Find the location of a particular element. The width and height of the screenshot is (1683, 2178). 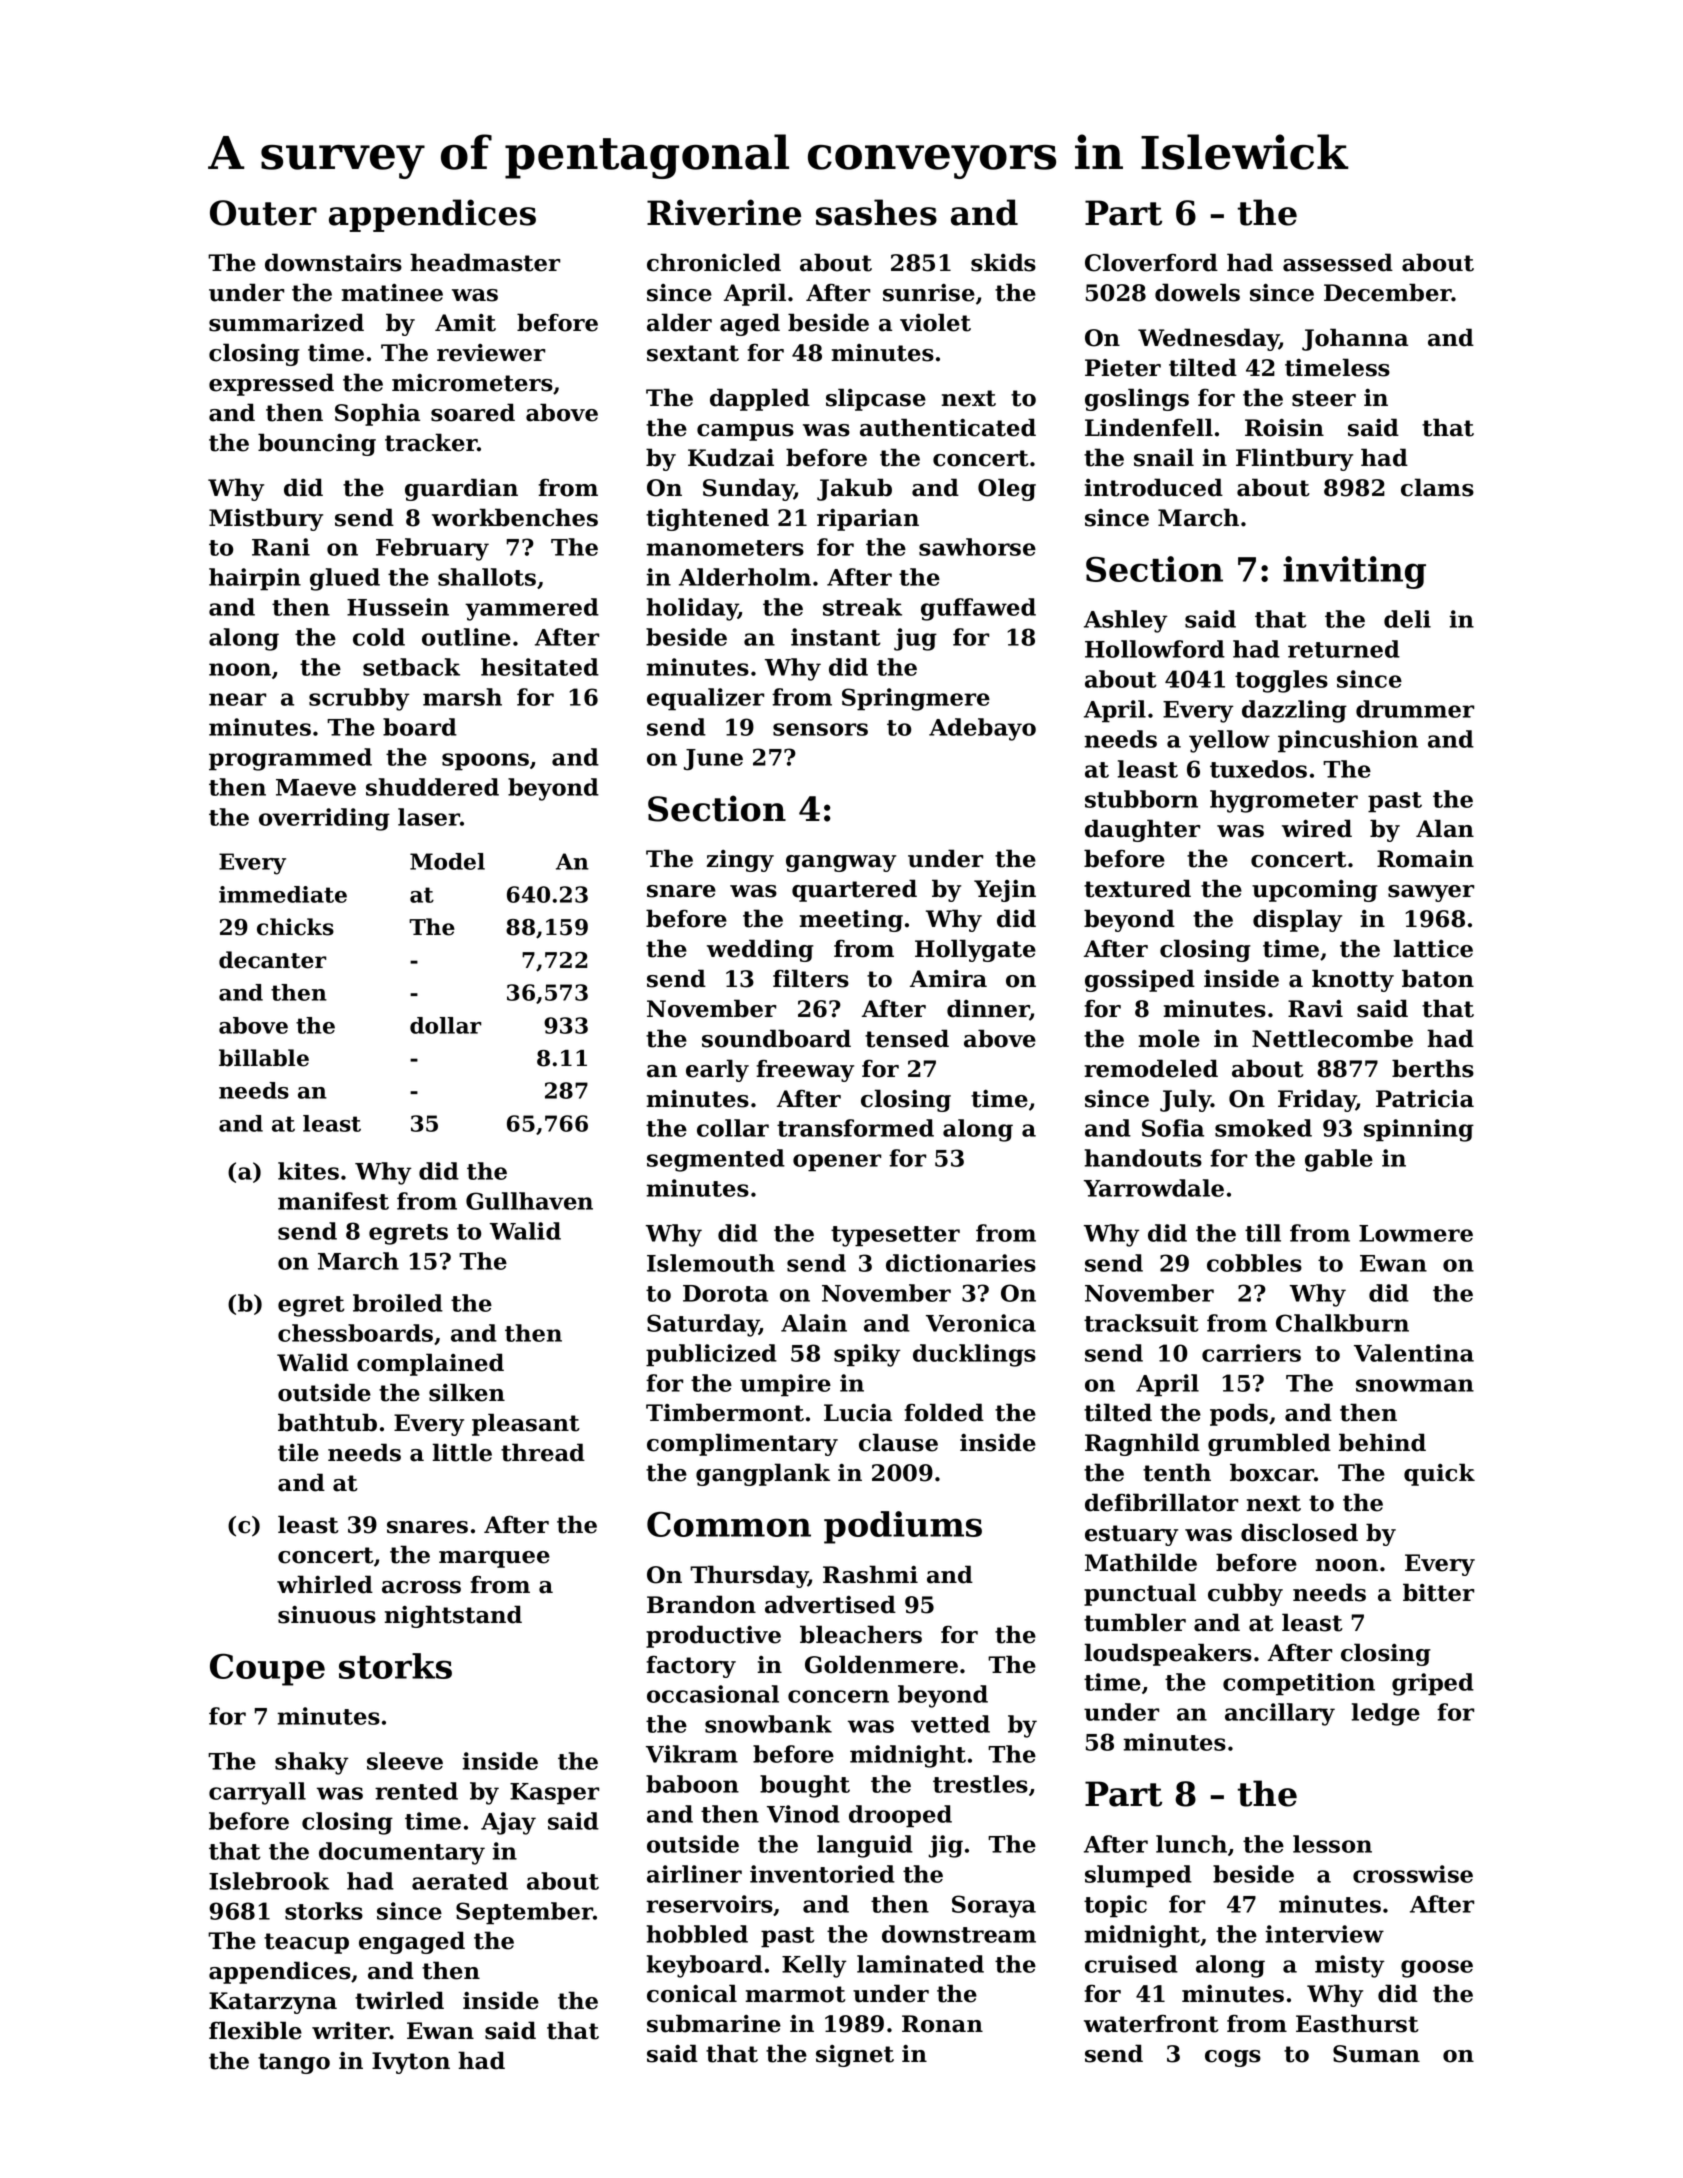

Outer is located at coordinates (263, 213).
